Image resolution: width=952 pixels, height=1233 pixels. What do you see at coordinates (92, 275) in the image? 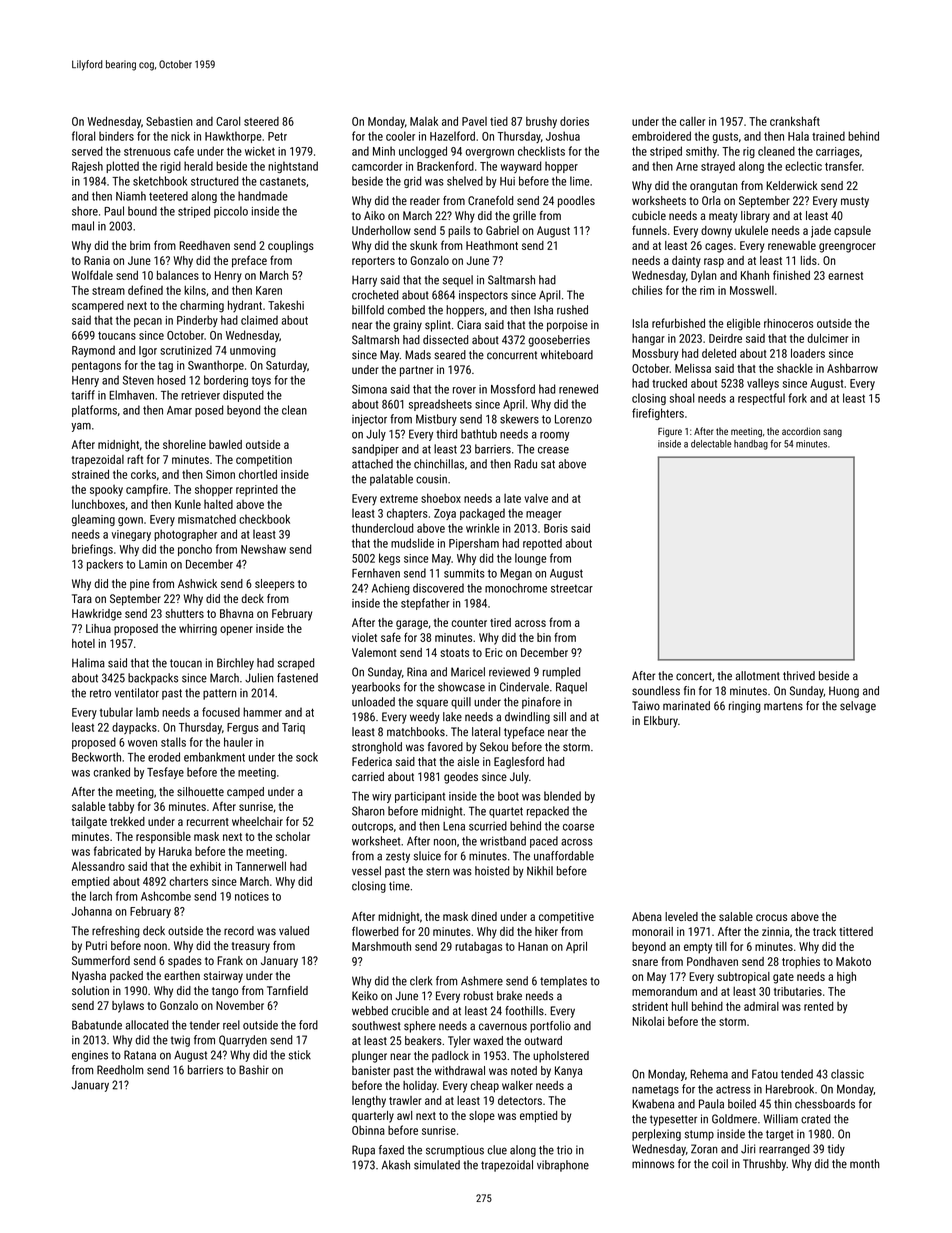
I see `Wolfdale` at bounding box center [92, 275].
